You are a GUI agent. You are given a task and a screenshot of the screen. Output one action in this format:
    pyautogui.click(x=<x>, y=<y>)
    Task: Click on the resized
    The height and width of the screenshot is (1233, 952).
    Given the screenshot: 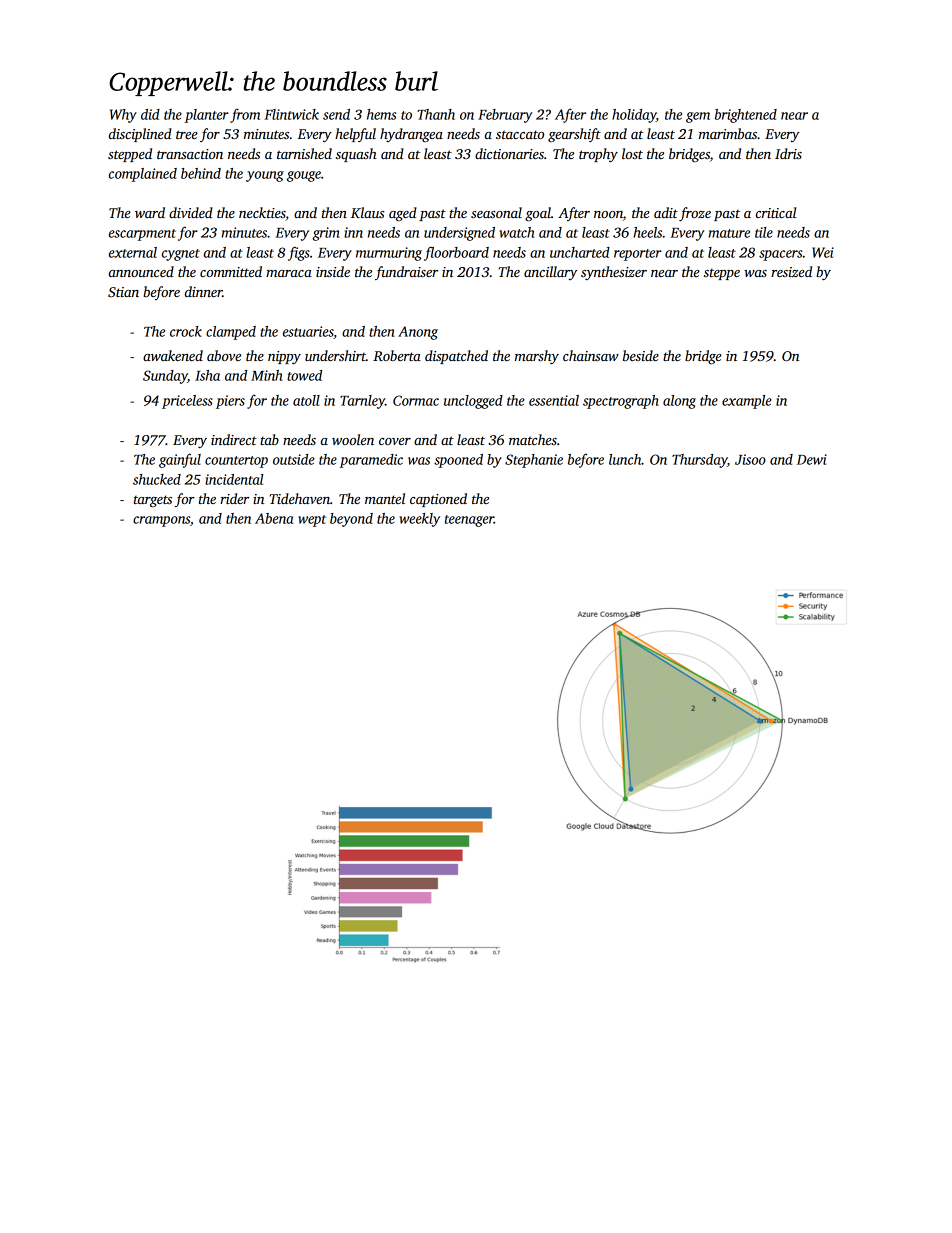 What is the action you would take?
    pyautogui.click(x=791, y=271)
